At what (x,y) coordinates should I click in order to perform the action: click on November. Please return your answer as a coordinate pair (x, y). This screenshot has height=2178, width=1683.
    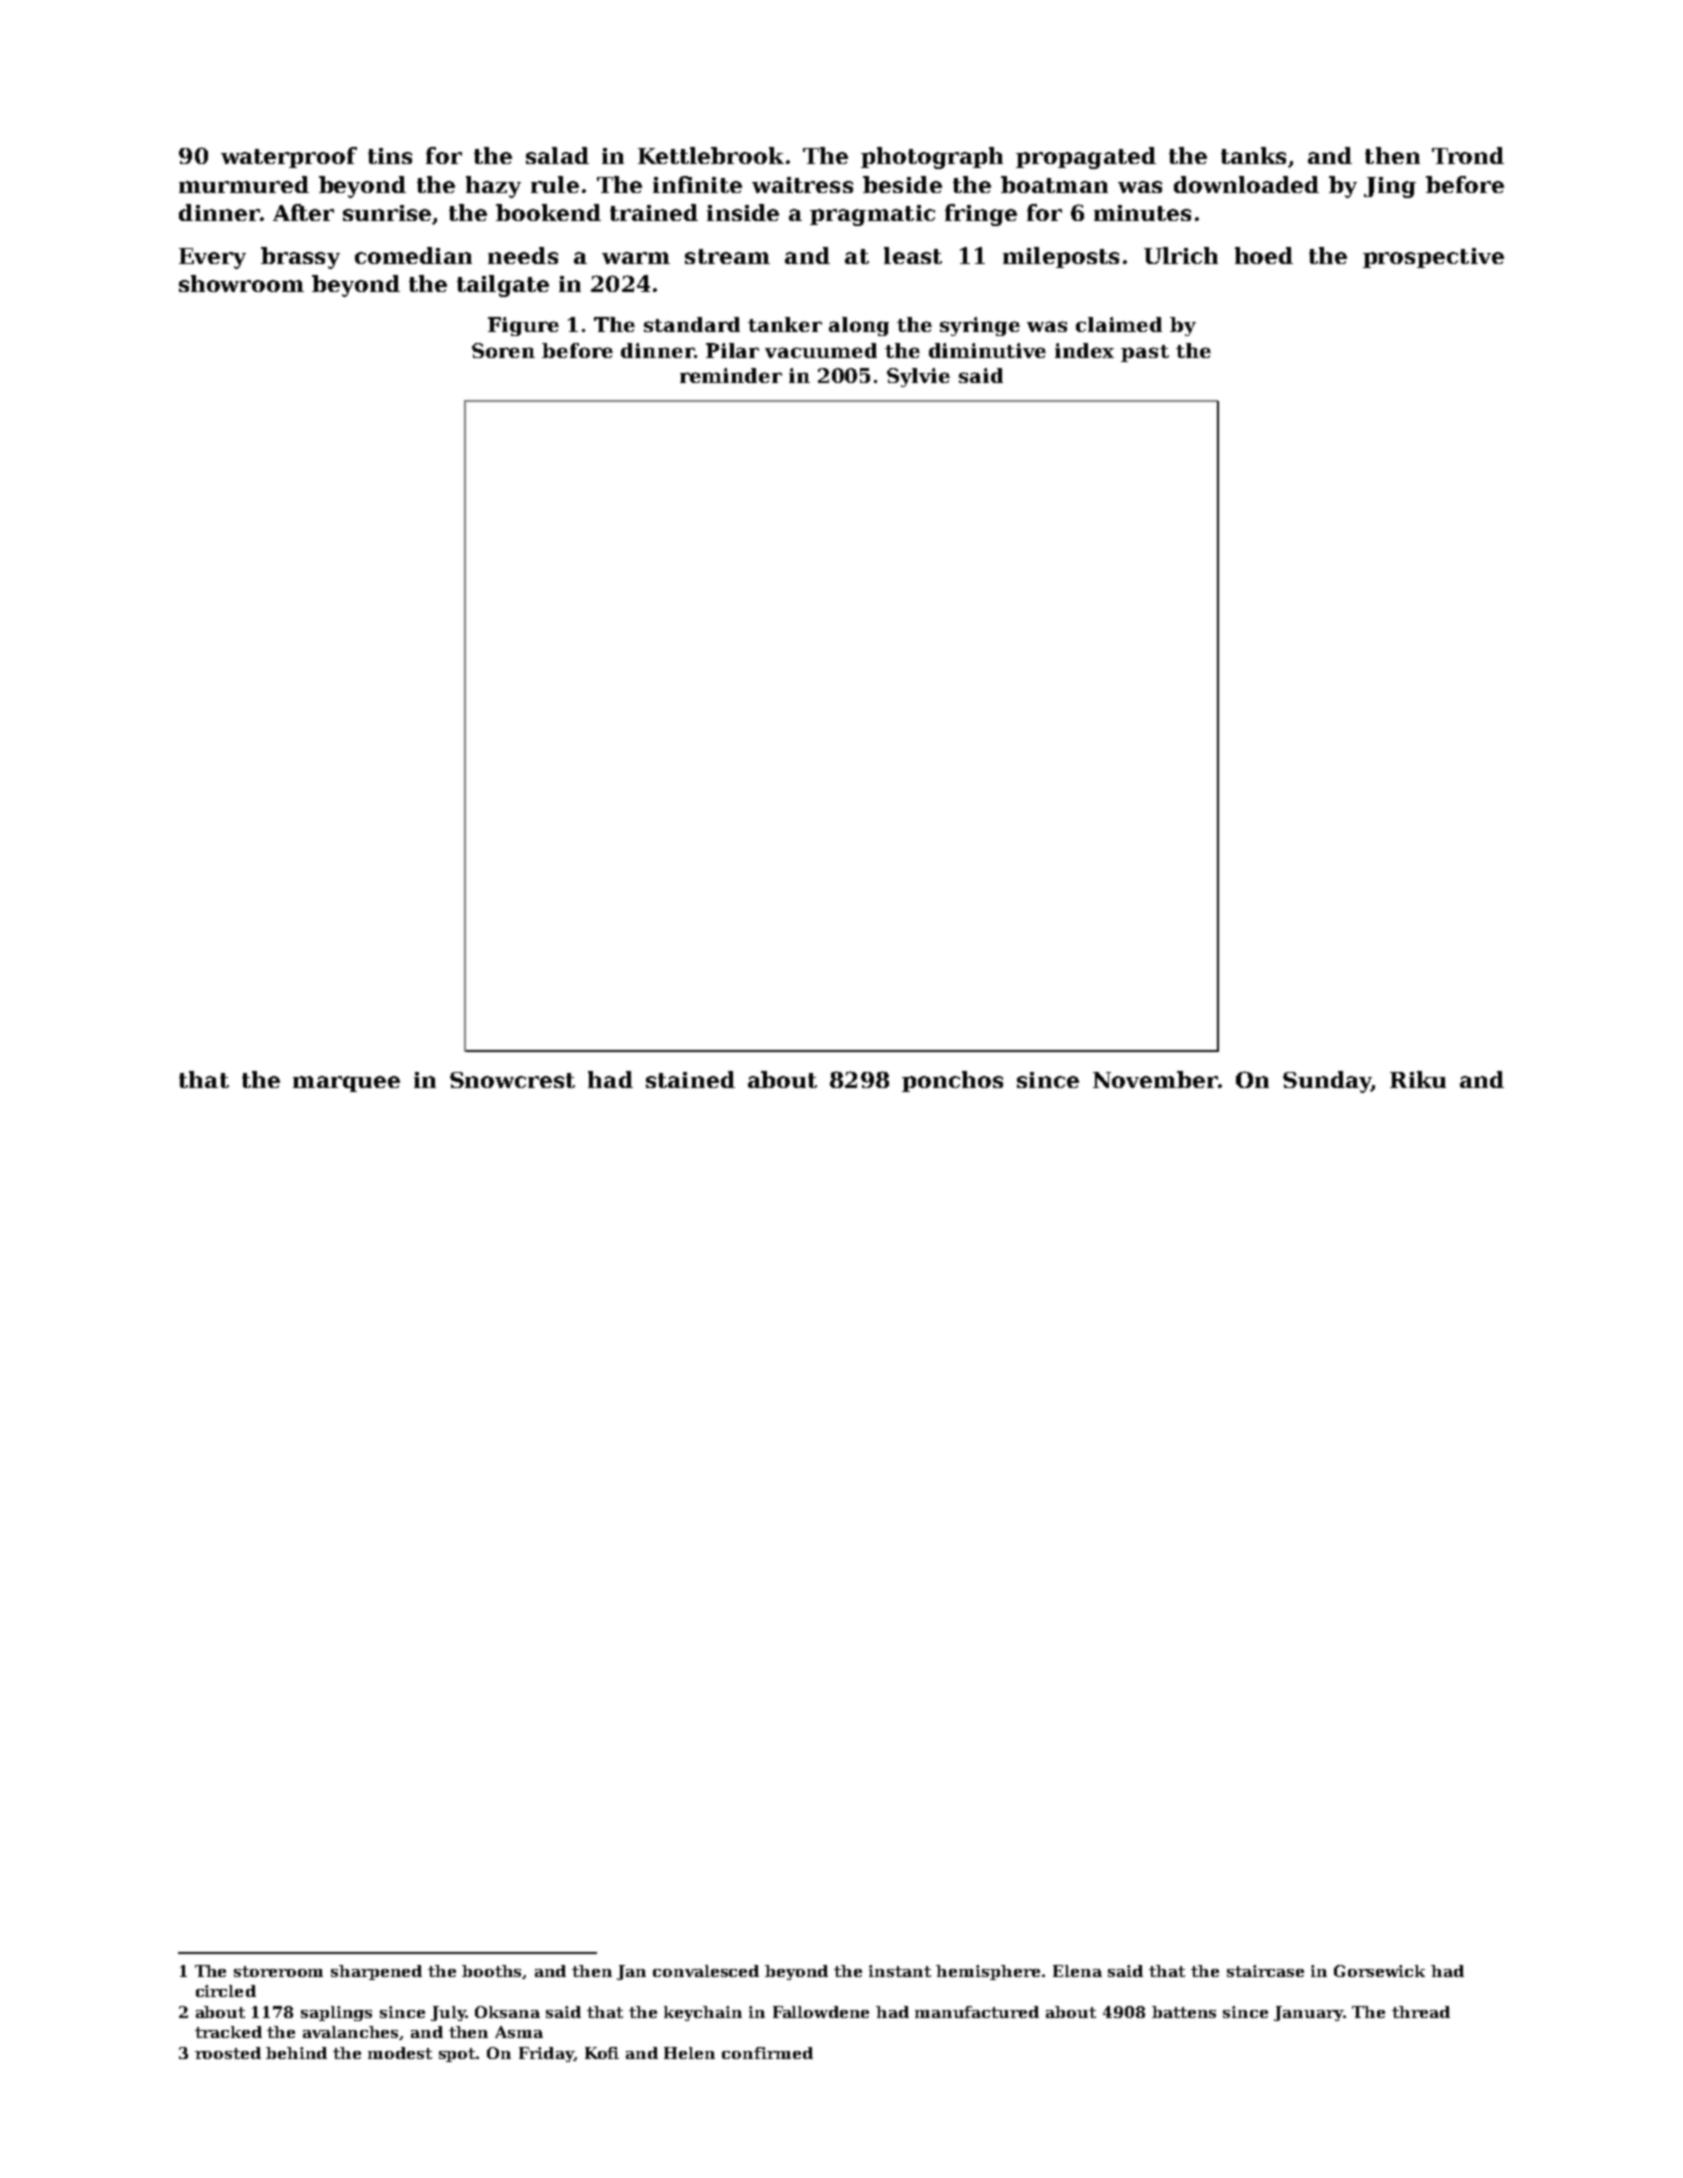
    Looking at the image, I should click on (1155, 1079).
